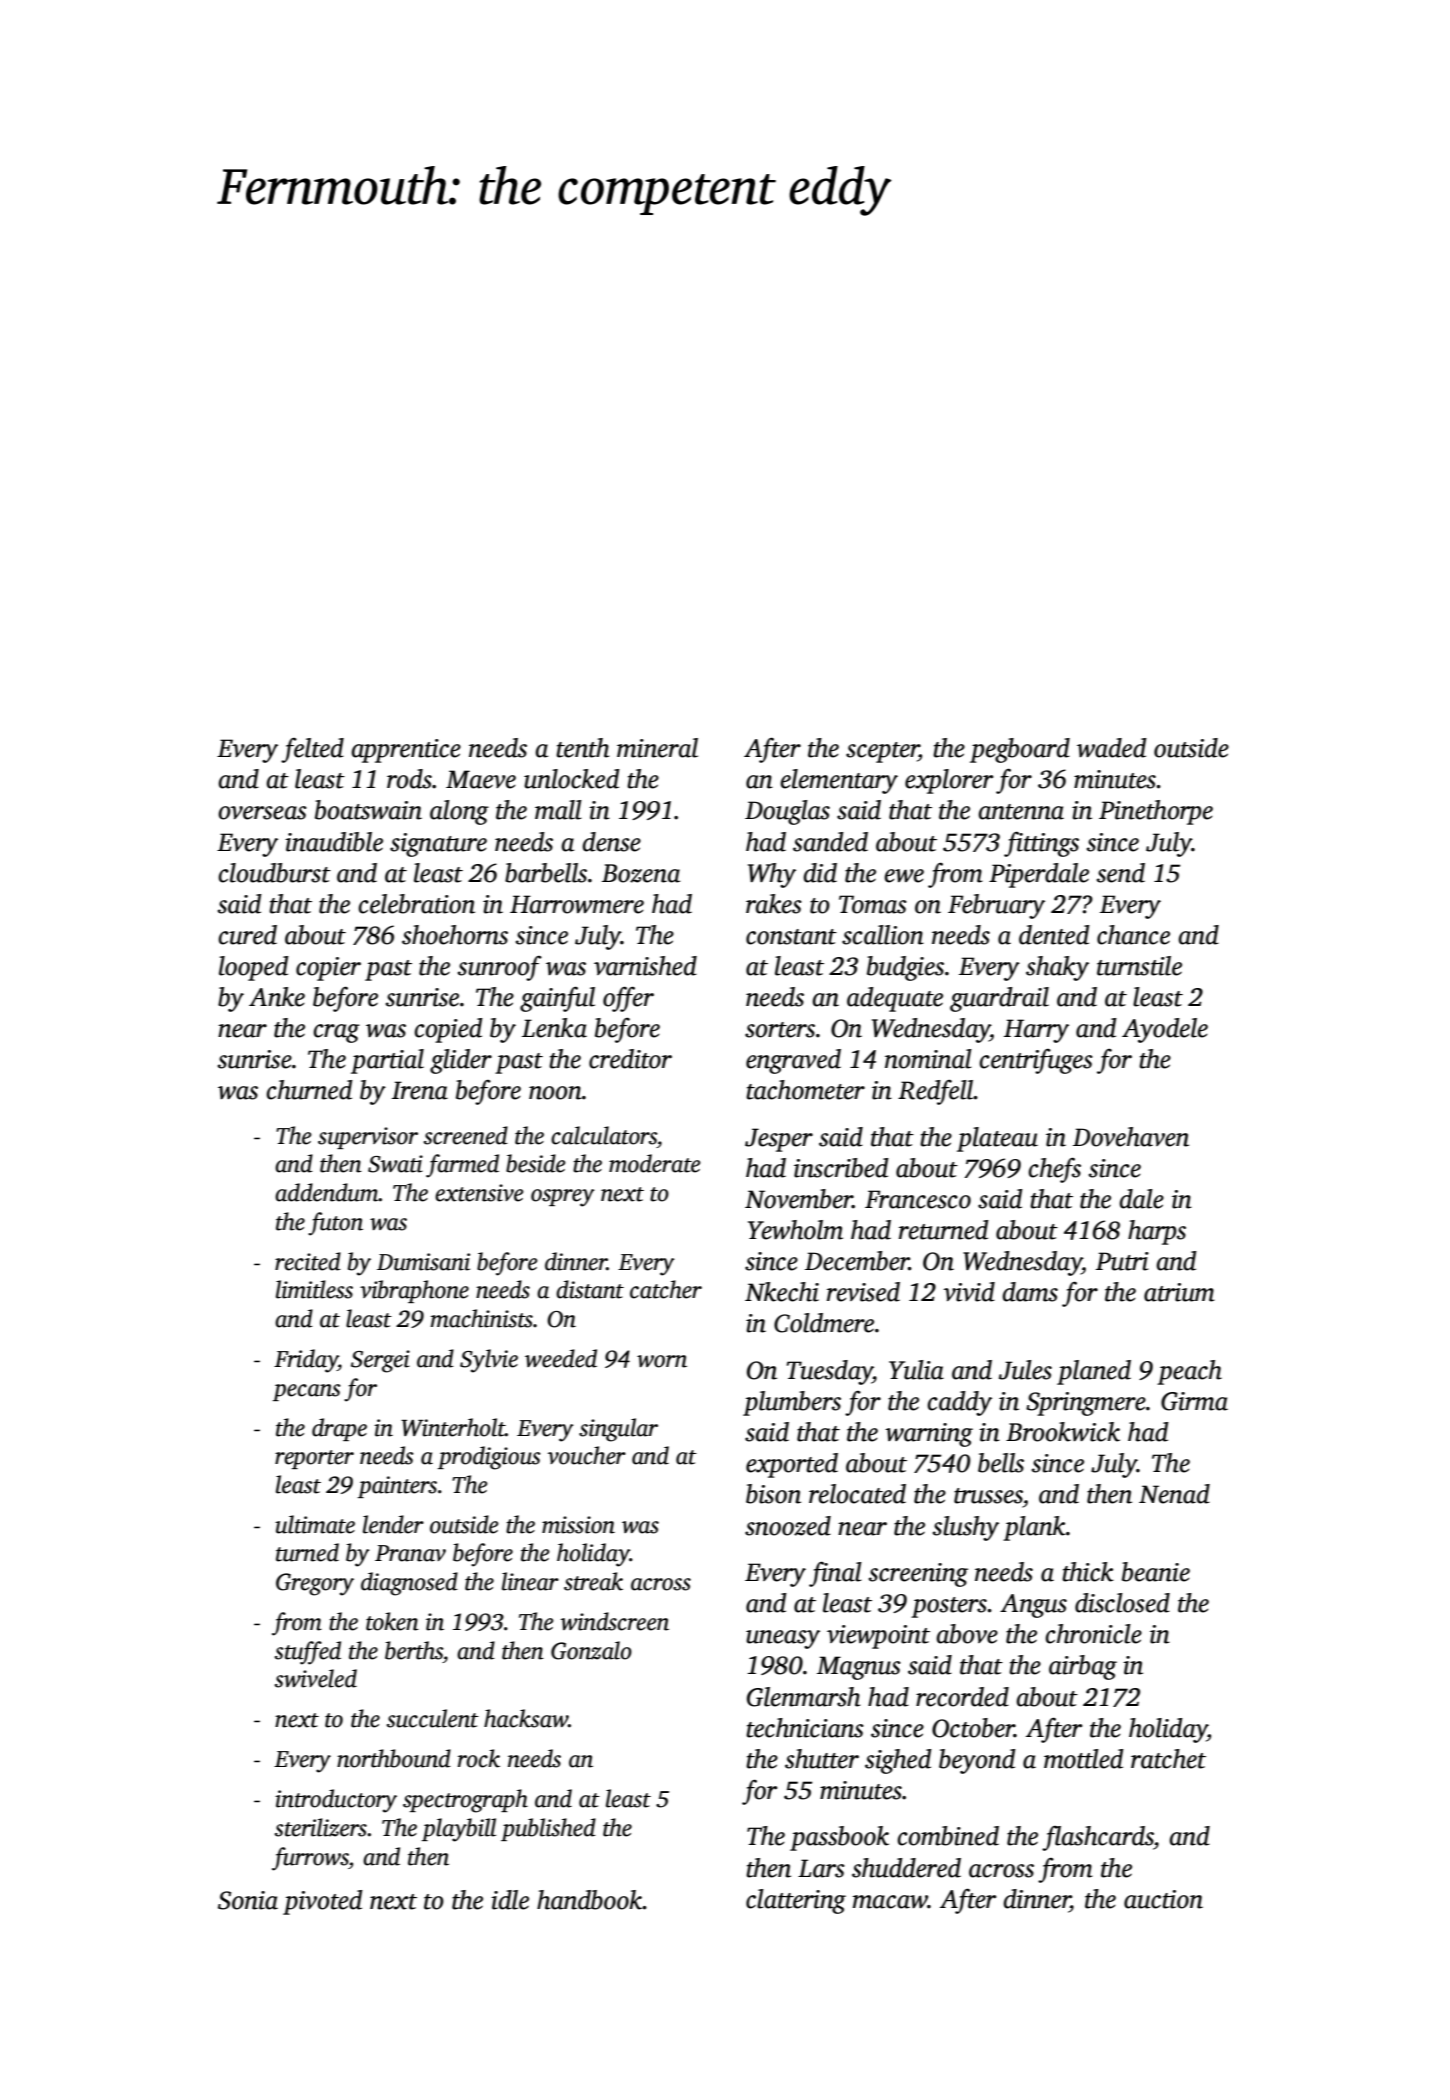 The height and width of the screenshot is (2100, 1450). What do you see at coordinates (316, 1678) in the screenshot?
I see `swiveled` at bounding box center [316, 1678].
